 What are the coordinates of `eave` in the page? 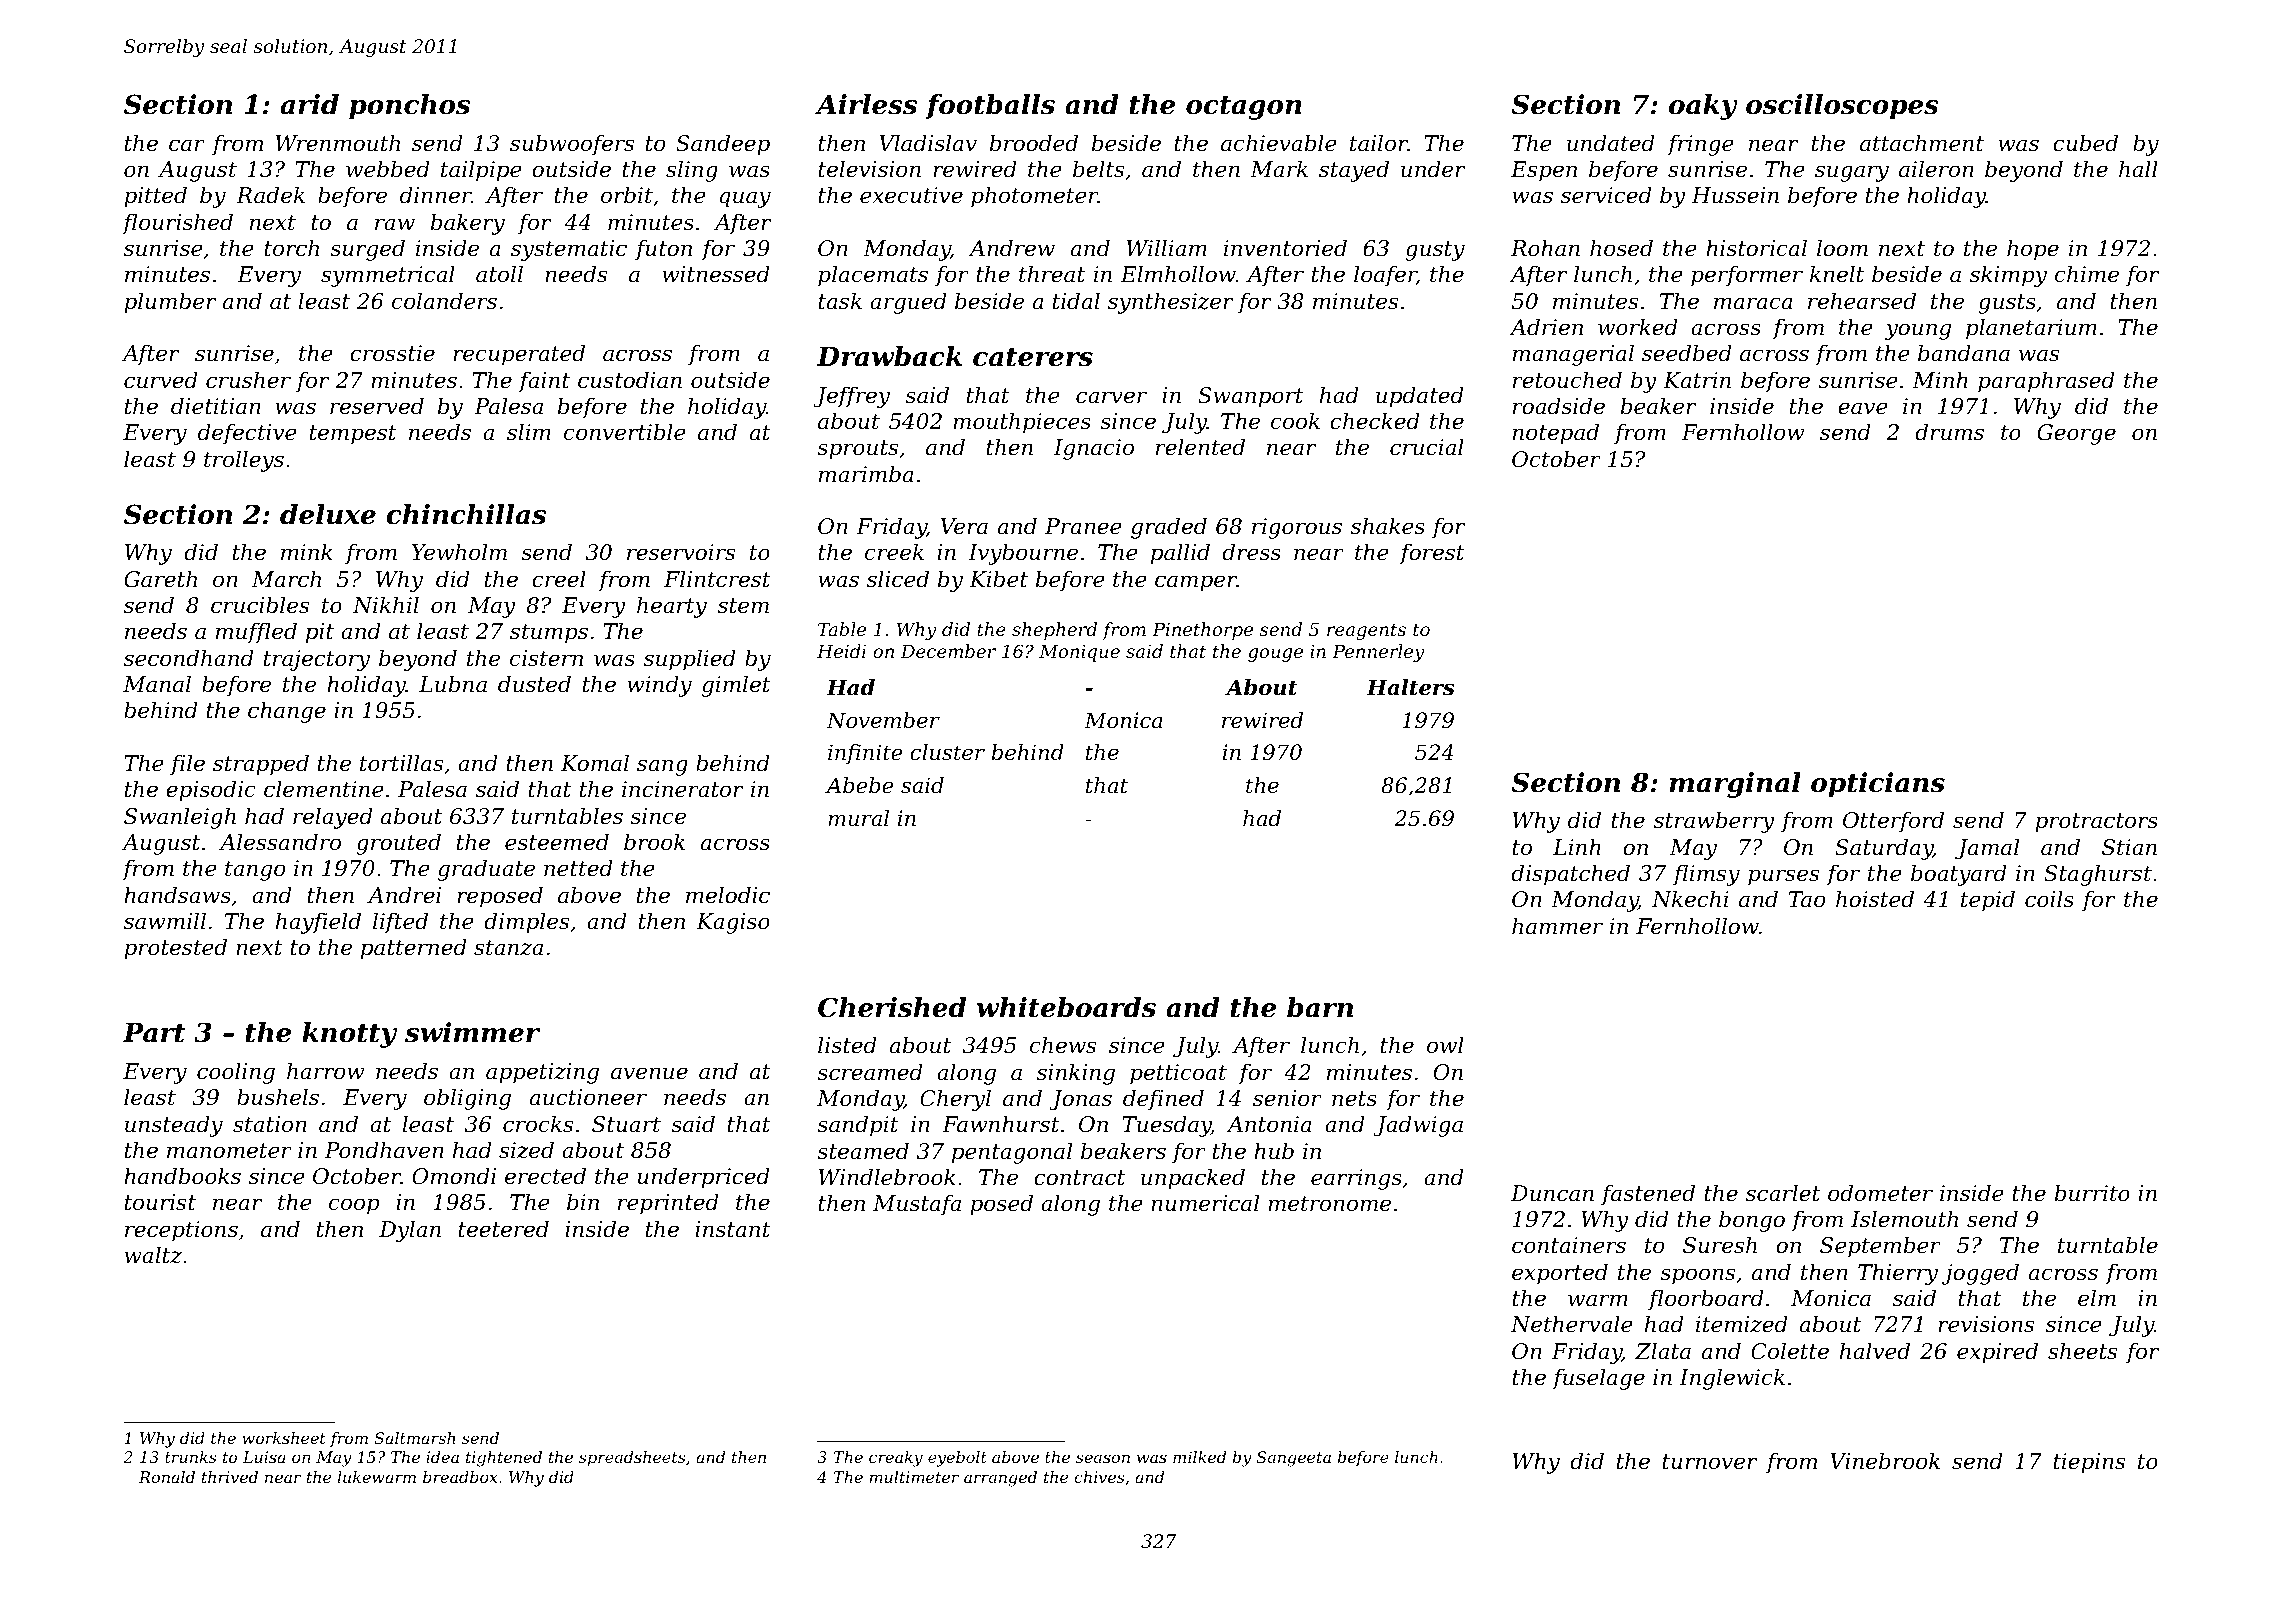 It's located at (1863, 408).
